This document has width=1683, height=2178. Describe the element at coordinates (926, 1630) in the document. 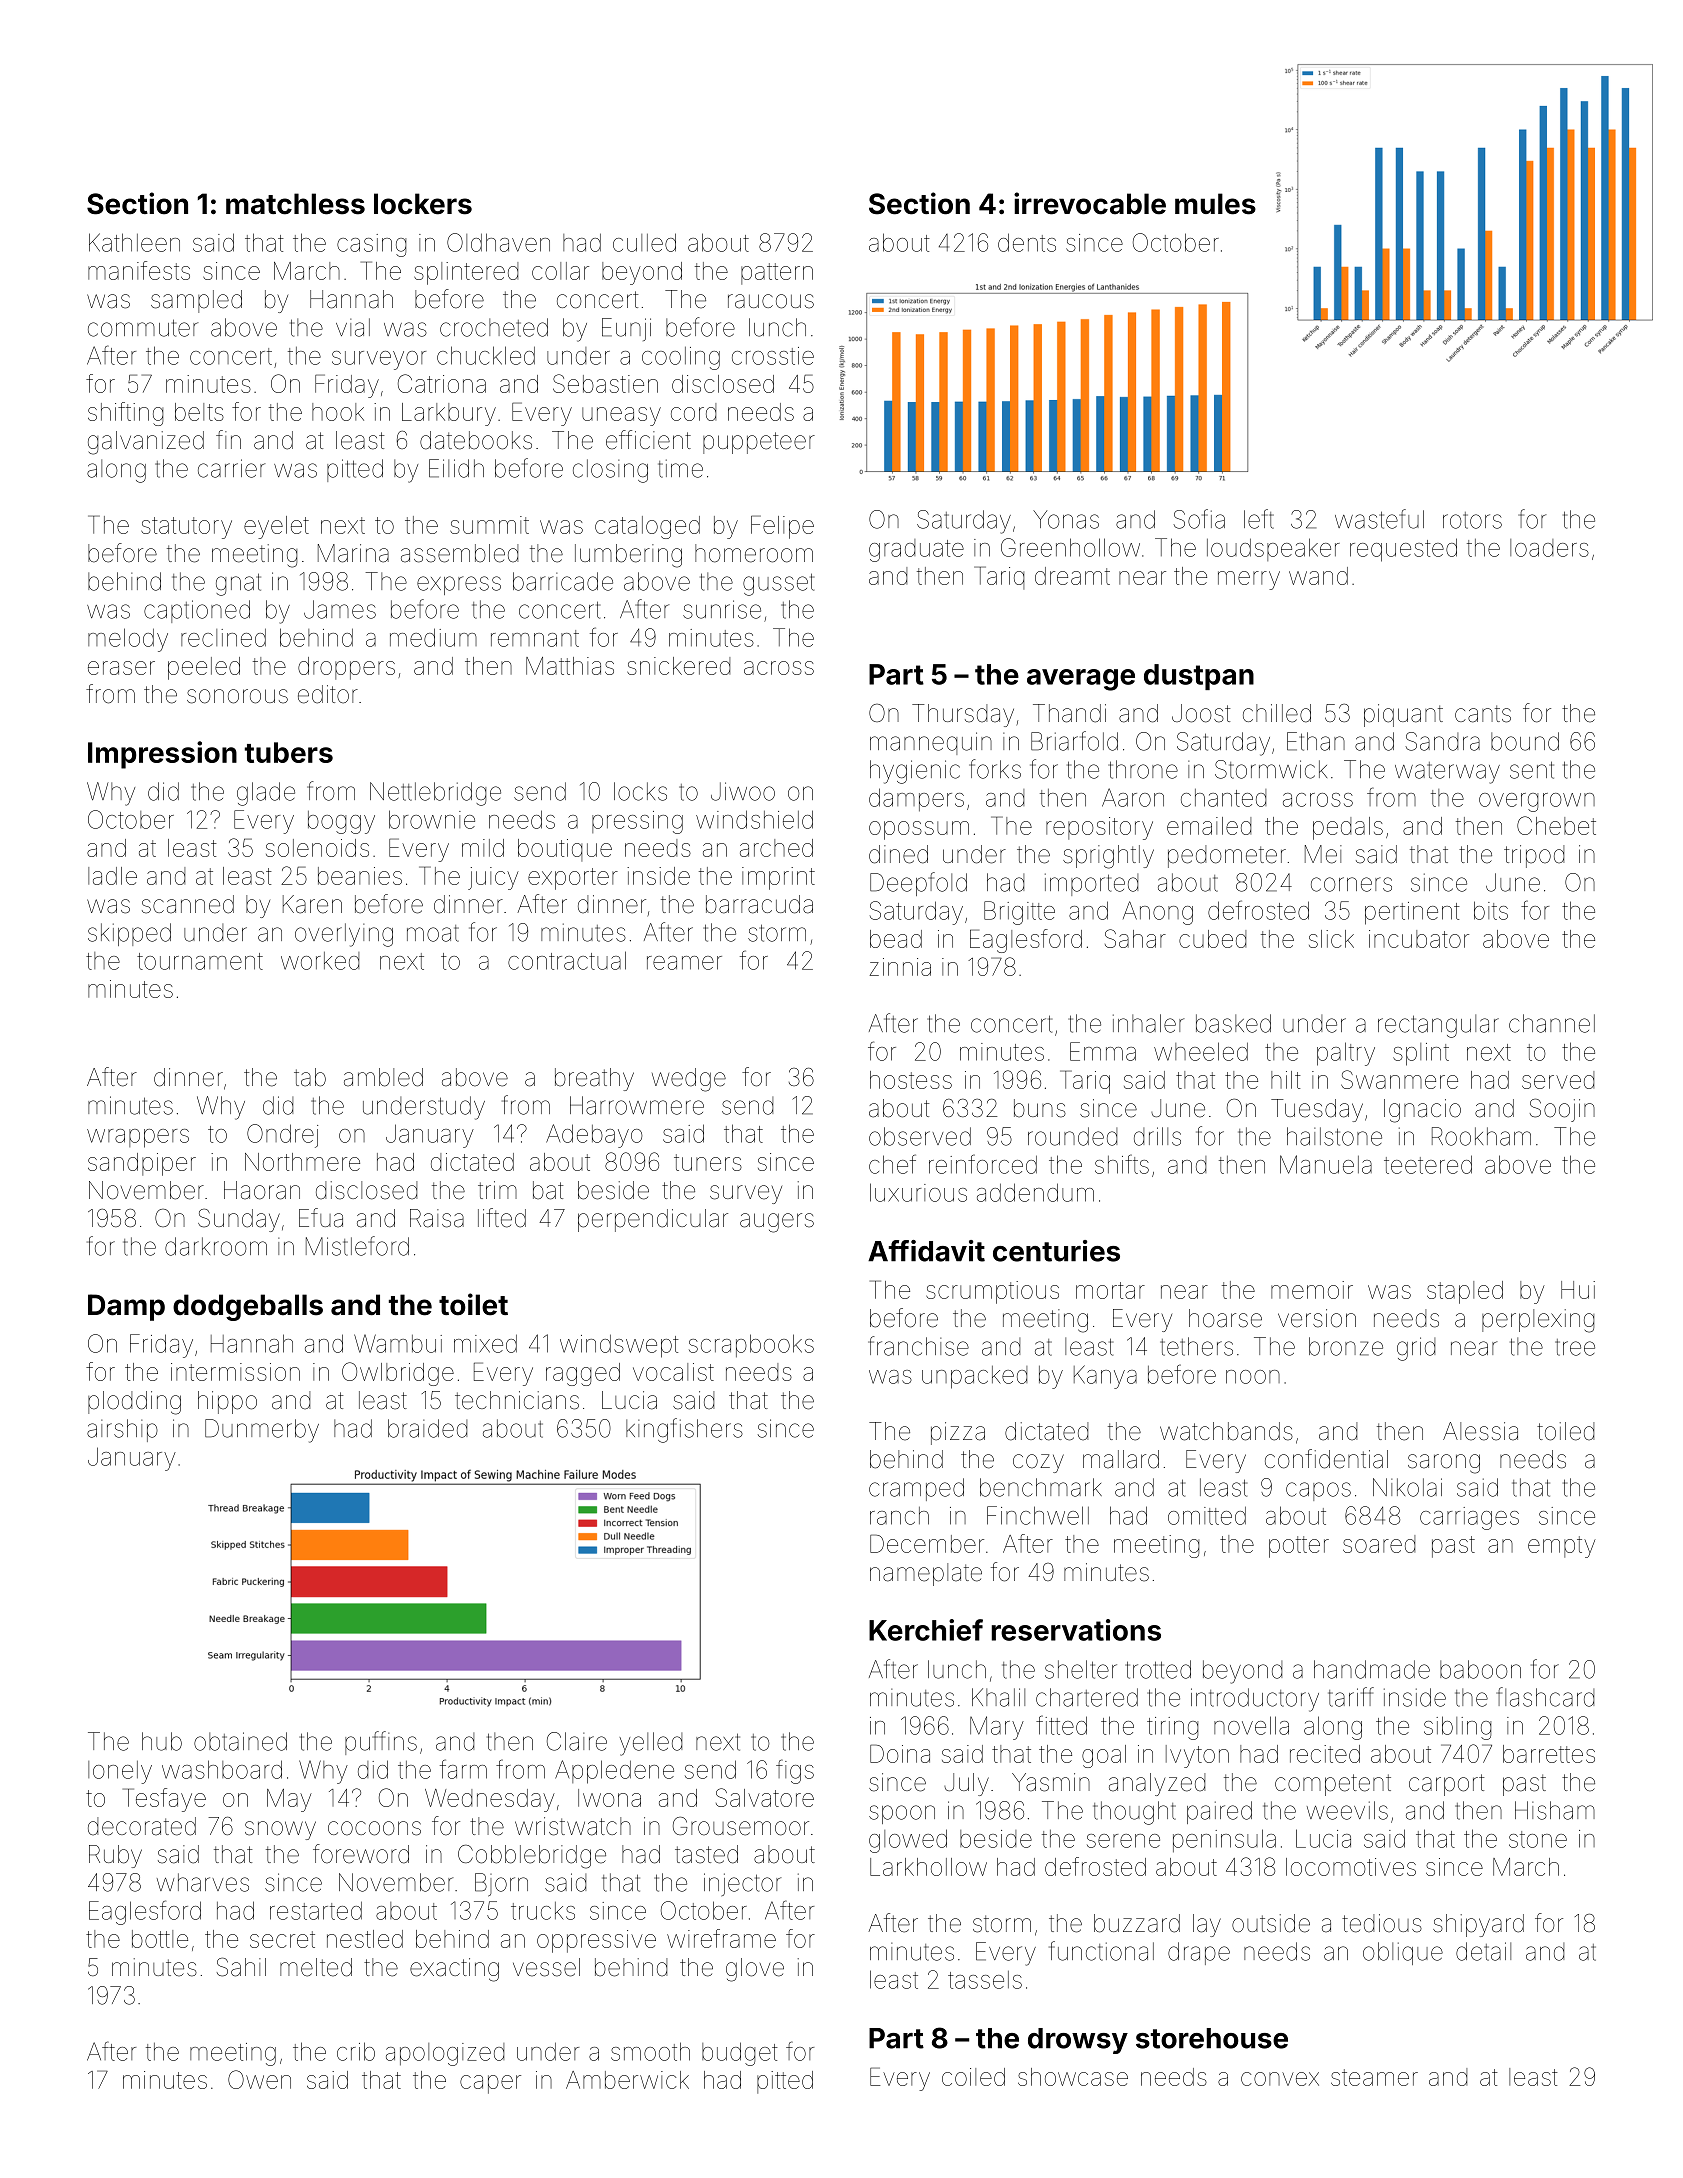

I see `Kerchief` at that location.
